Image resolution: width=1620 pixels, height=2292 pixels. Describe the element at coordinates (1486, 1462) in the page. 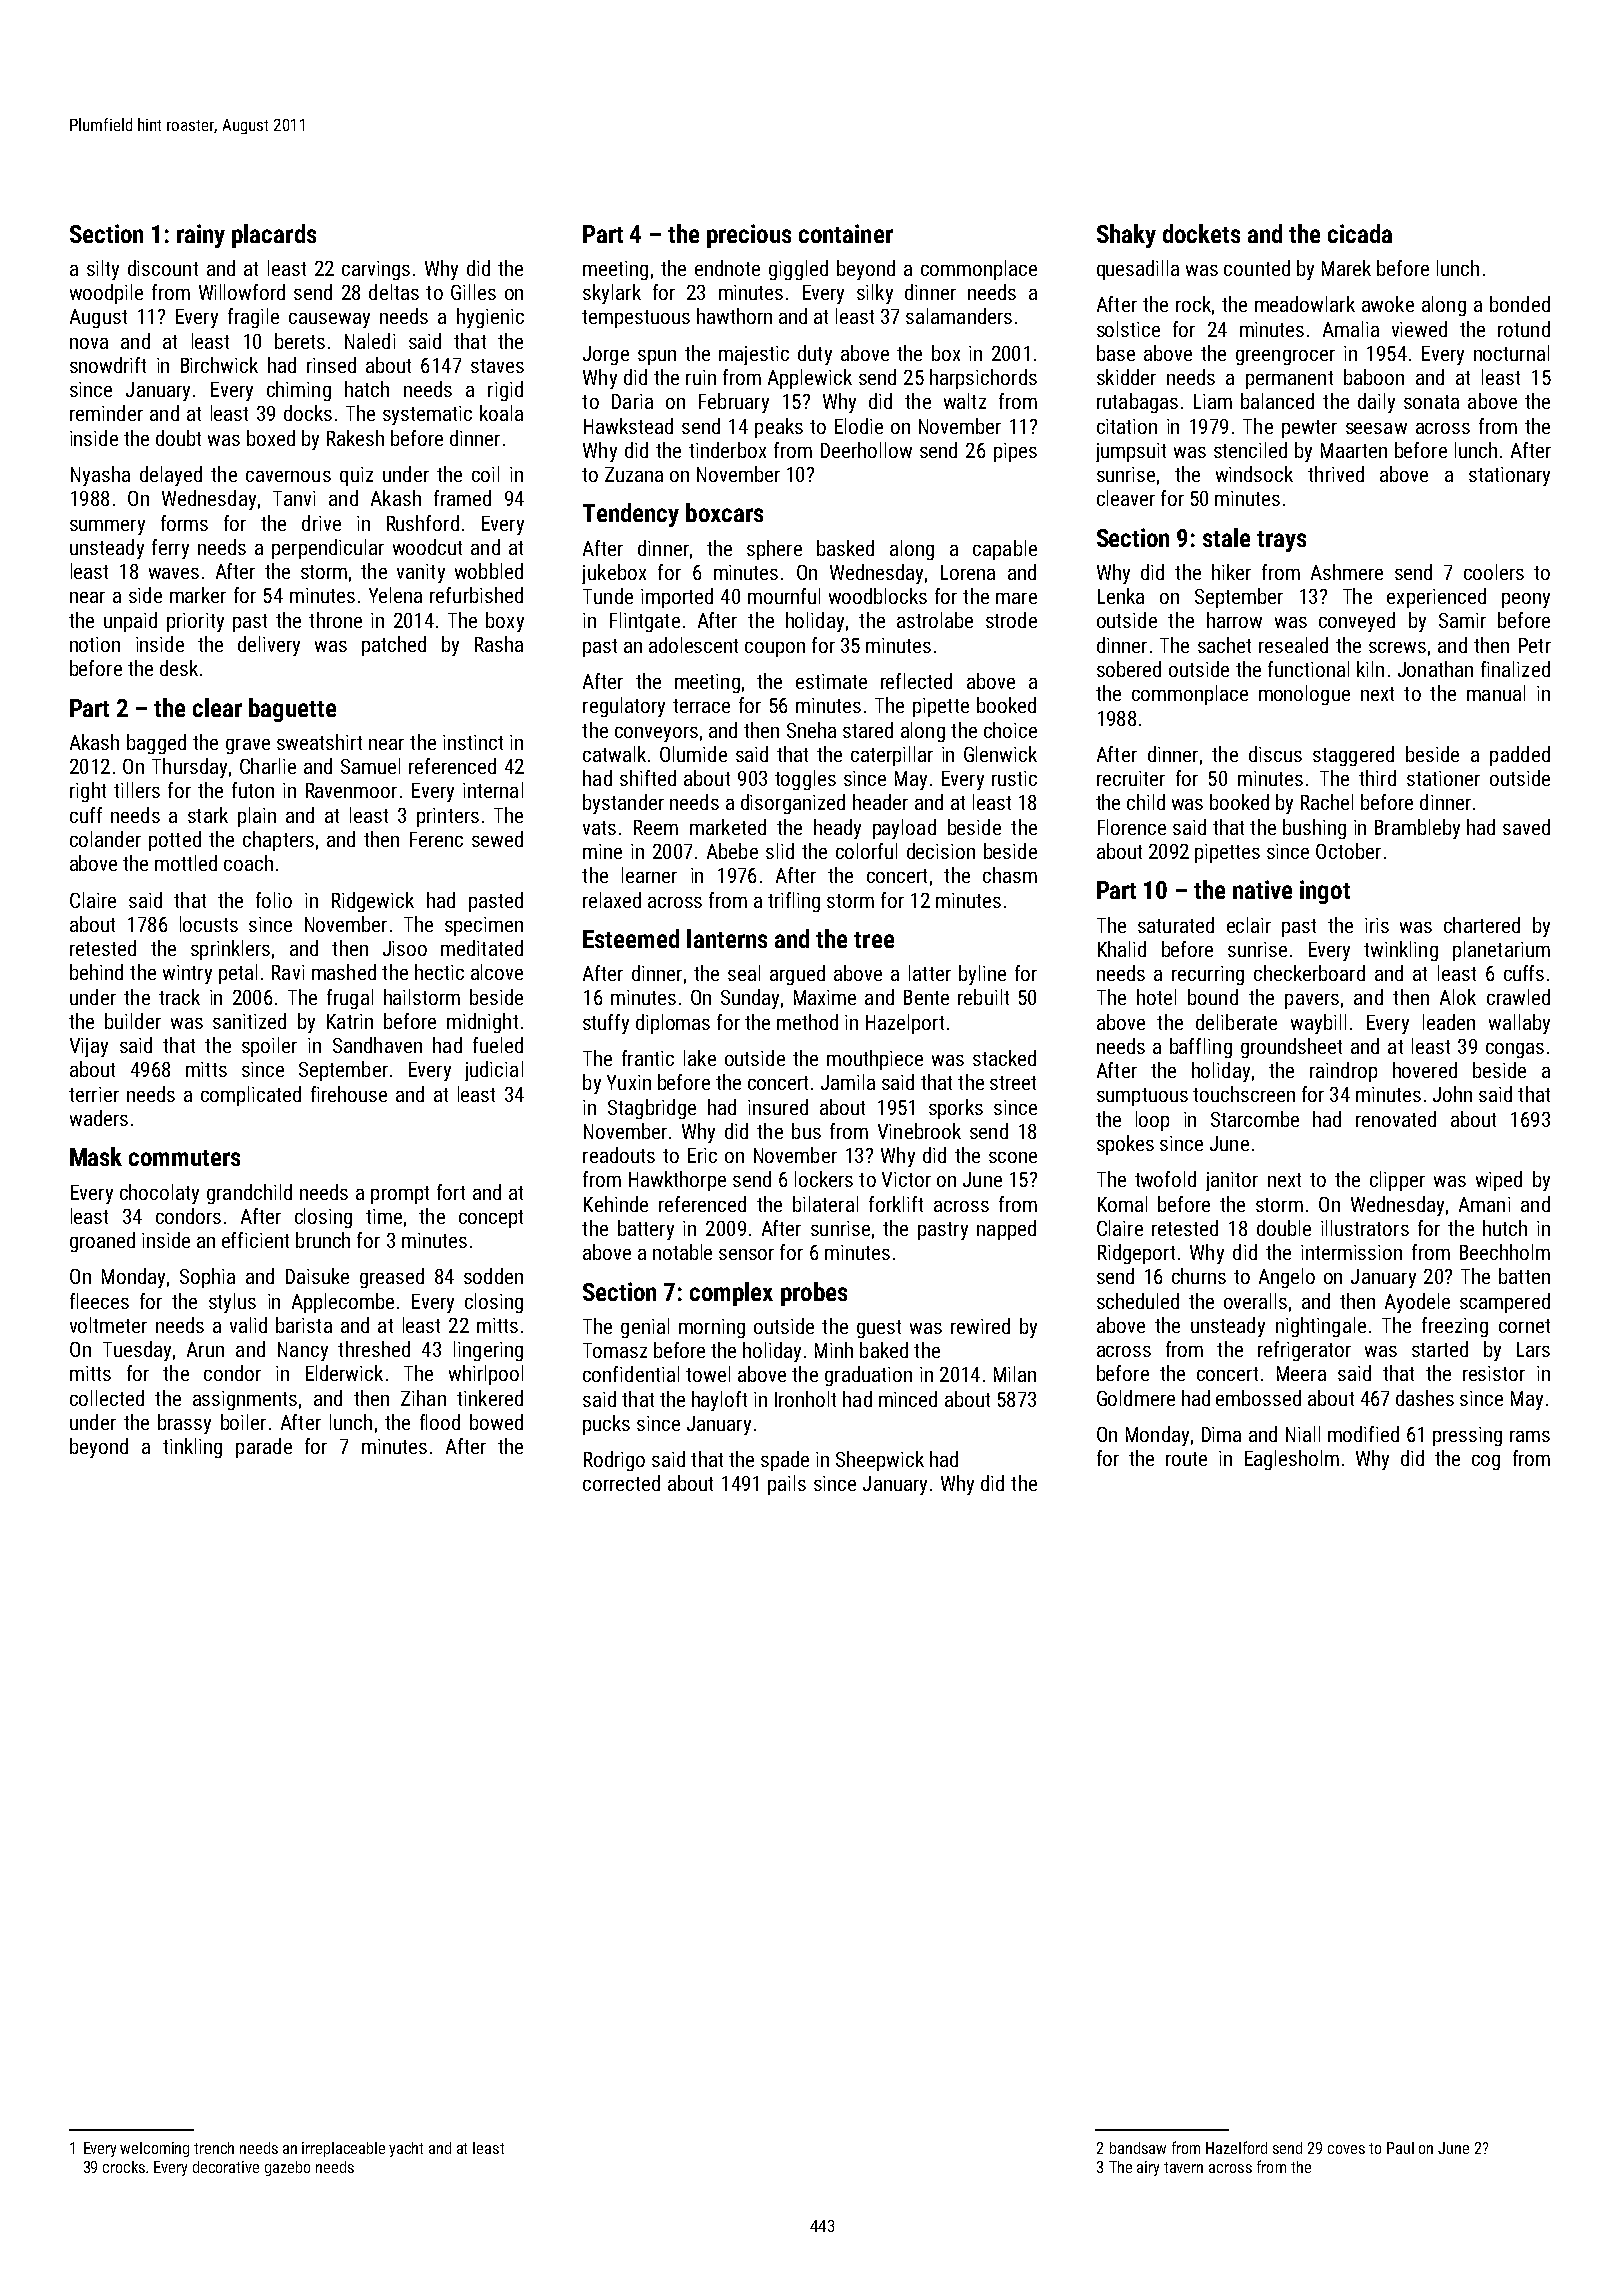

I see `cog` at that location.
